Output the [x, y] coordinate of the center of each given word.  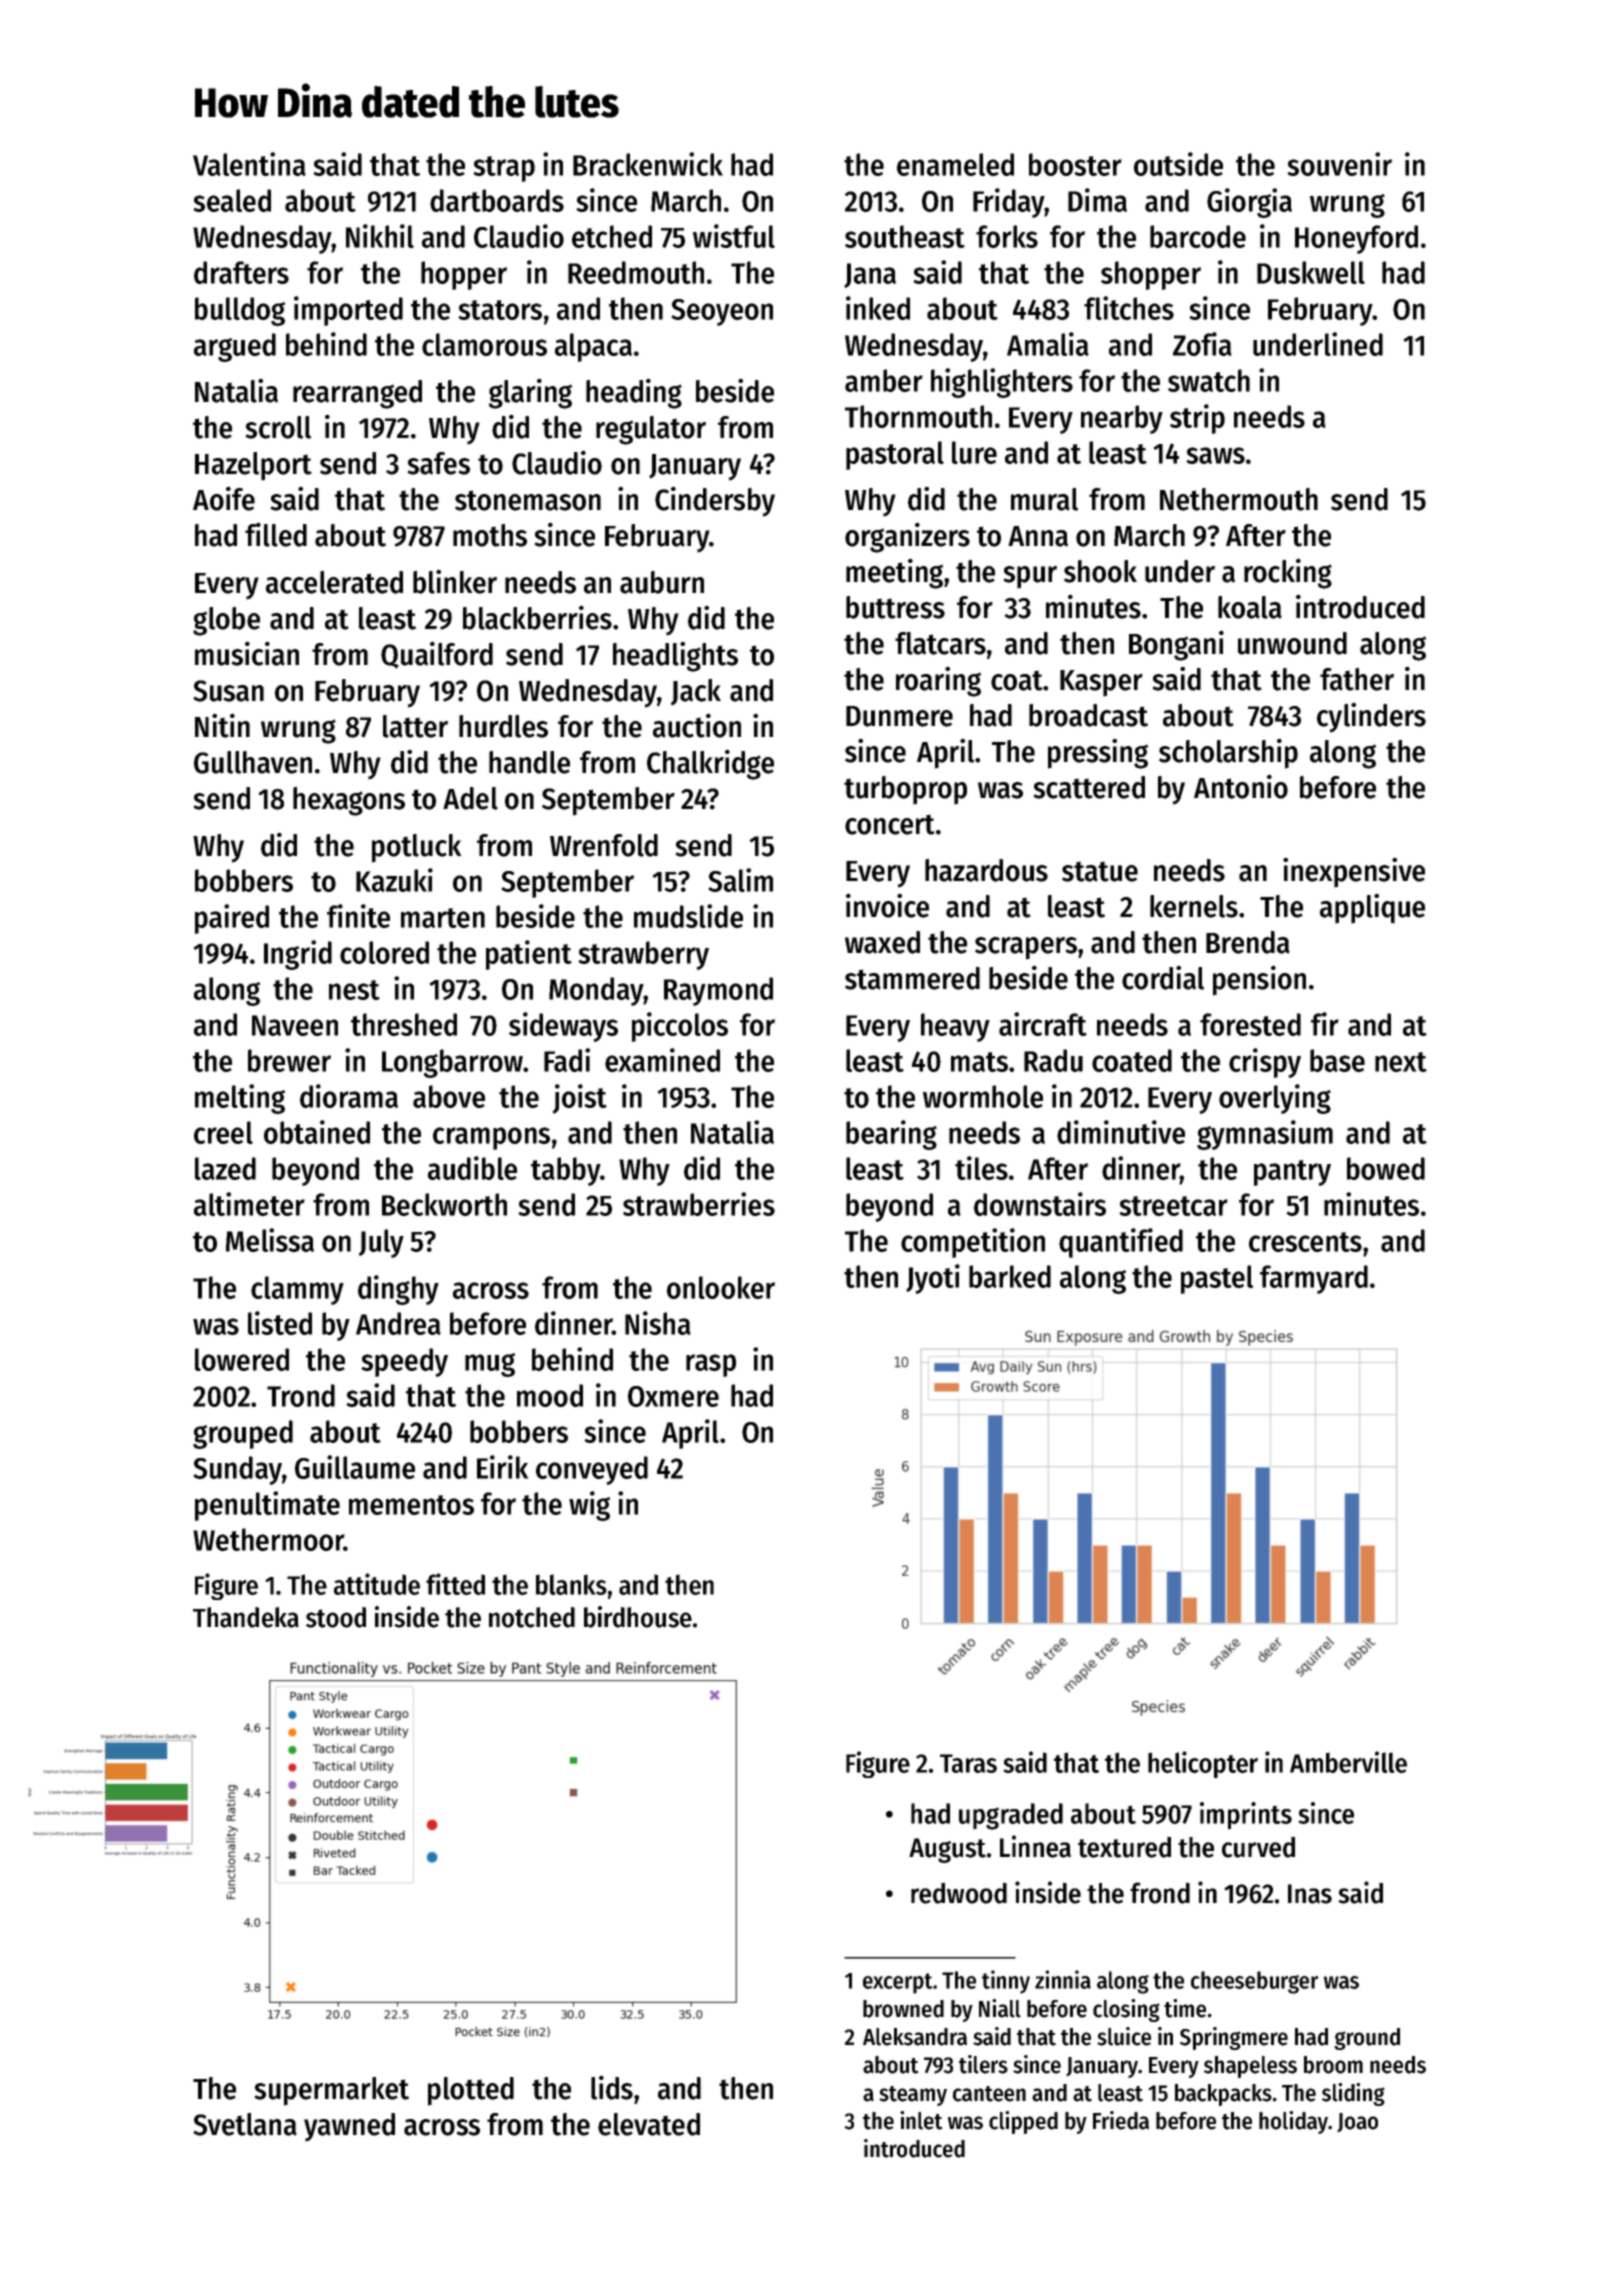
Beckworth [444, 1204]
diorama [349, 1096]
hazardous [986, 870]
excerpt [898, 1983]
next [1401, 1062]
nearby [1122, 419]
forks [1007, 236]
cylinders [1371, 717]
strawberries [699, 1204]
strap [504, 169]
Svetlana [245, 2124]
